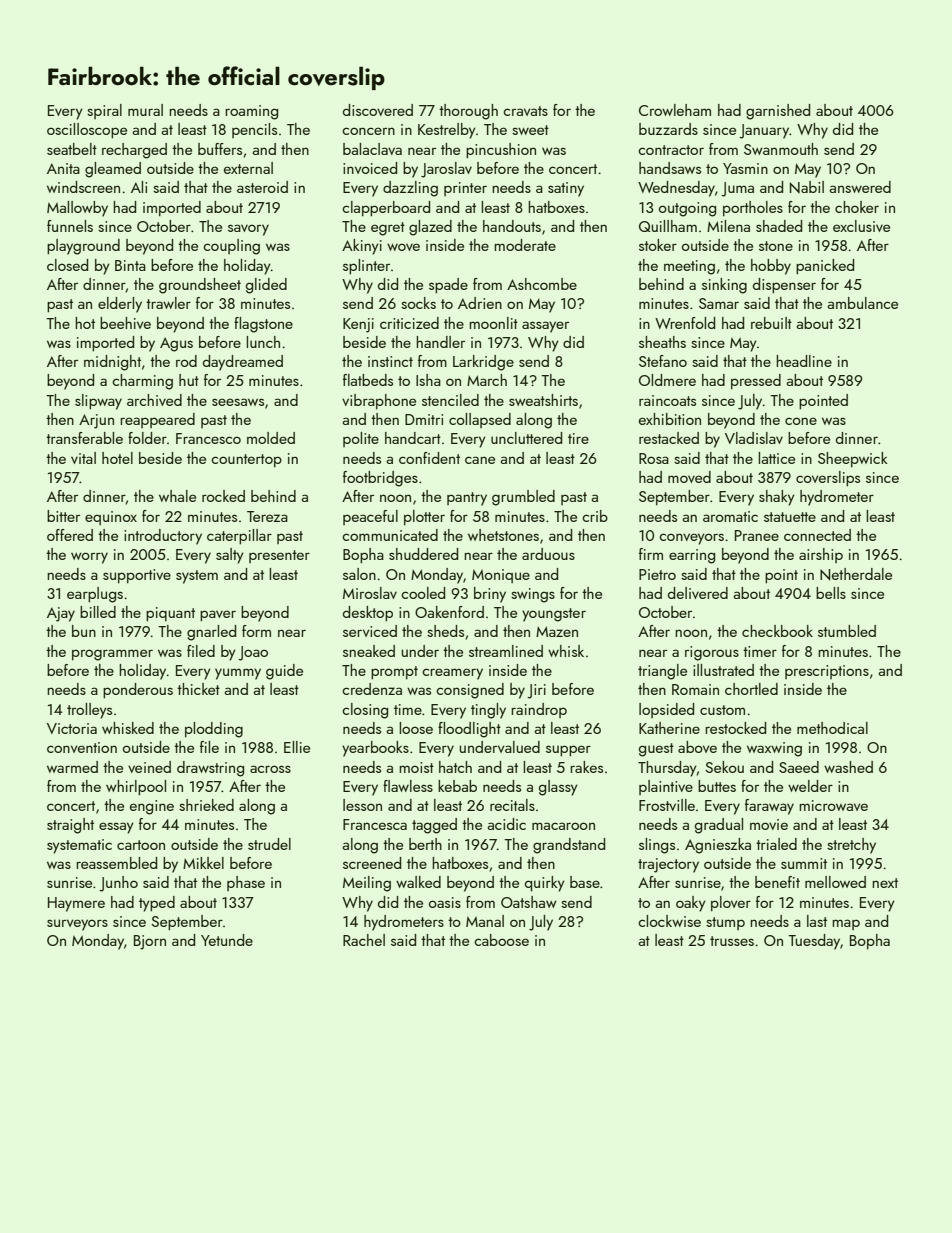 The height and width of the image is (1233, 952). What do you see at coordinates (150, 942) in the image?
I see `Bjorn` at bounding box center [150, 942].
